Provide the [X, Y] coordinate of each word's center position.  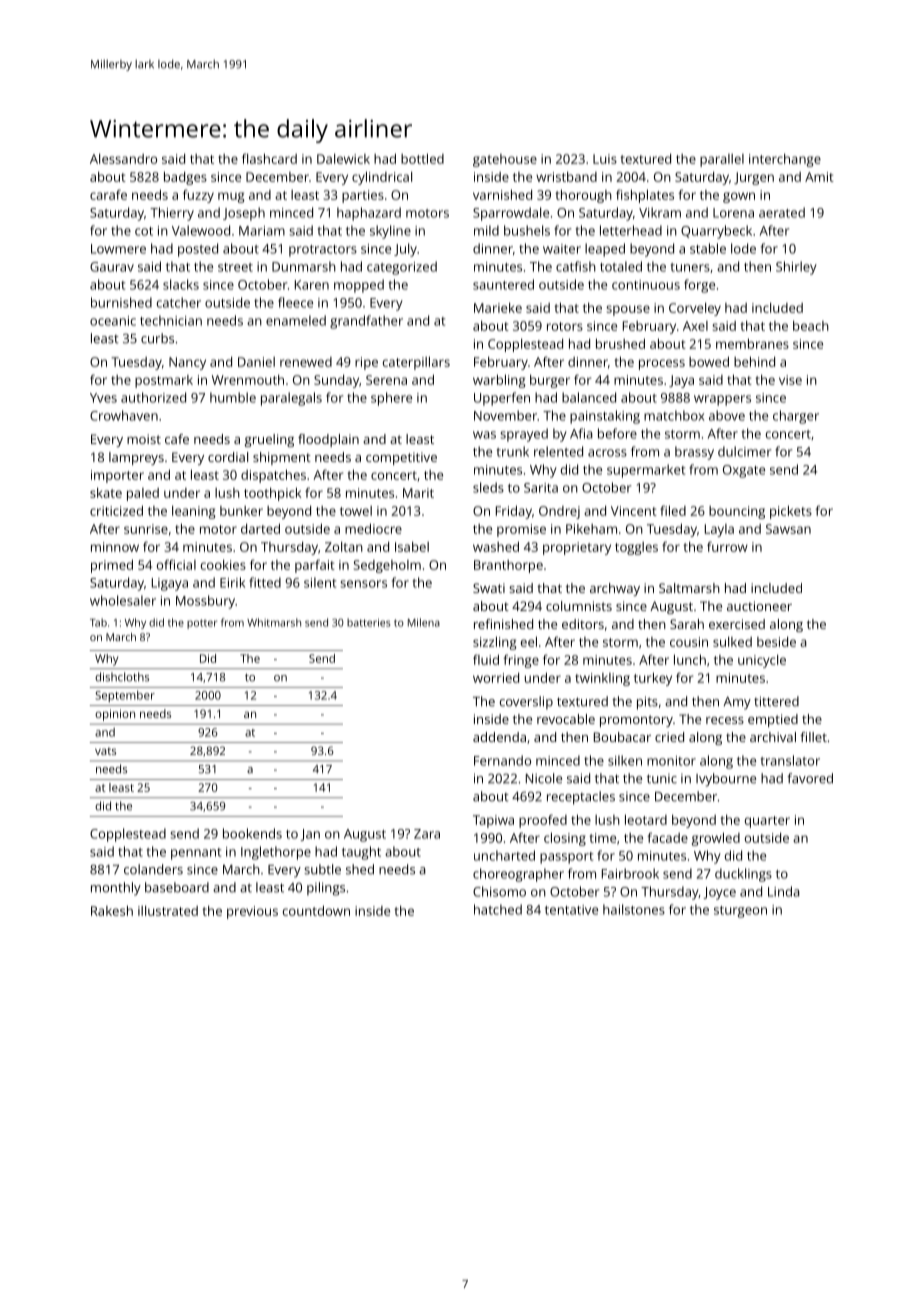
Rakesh [112, 910]
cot [144, 231]
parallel [722, 160]
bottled [422, 158]
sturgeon [740, 912]
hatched [498, 909]
